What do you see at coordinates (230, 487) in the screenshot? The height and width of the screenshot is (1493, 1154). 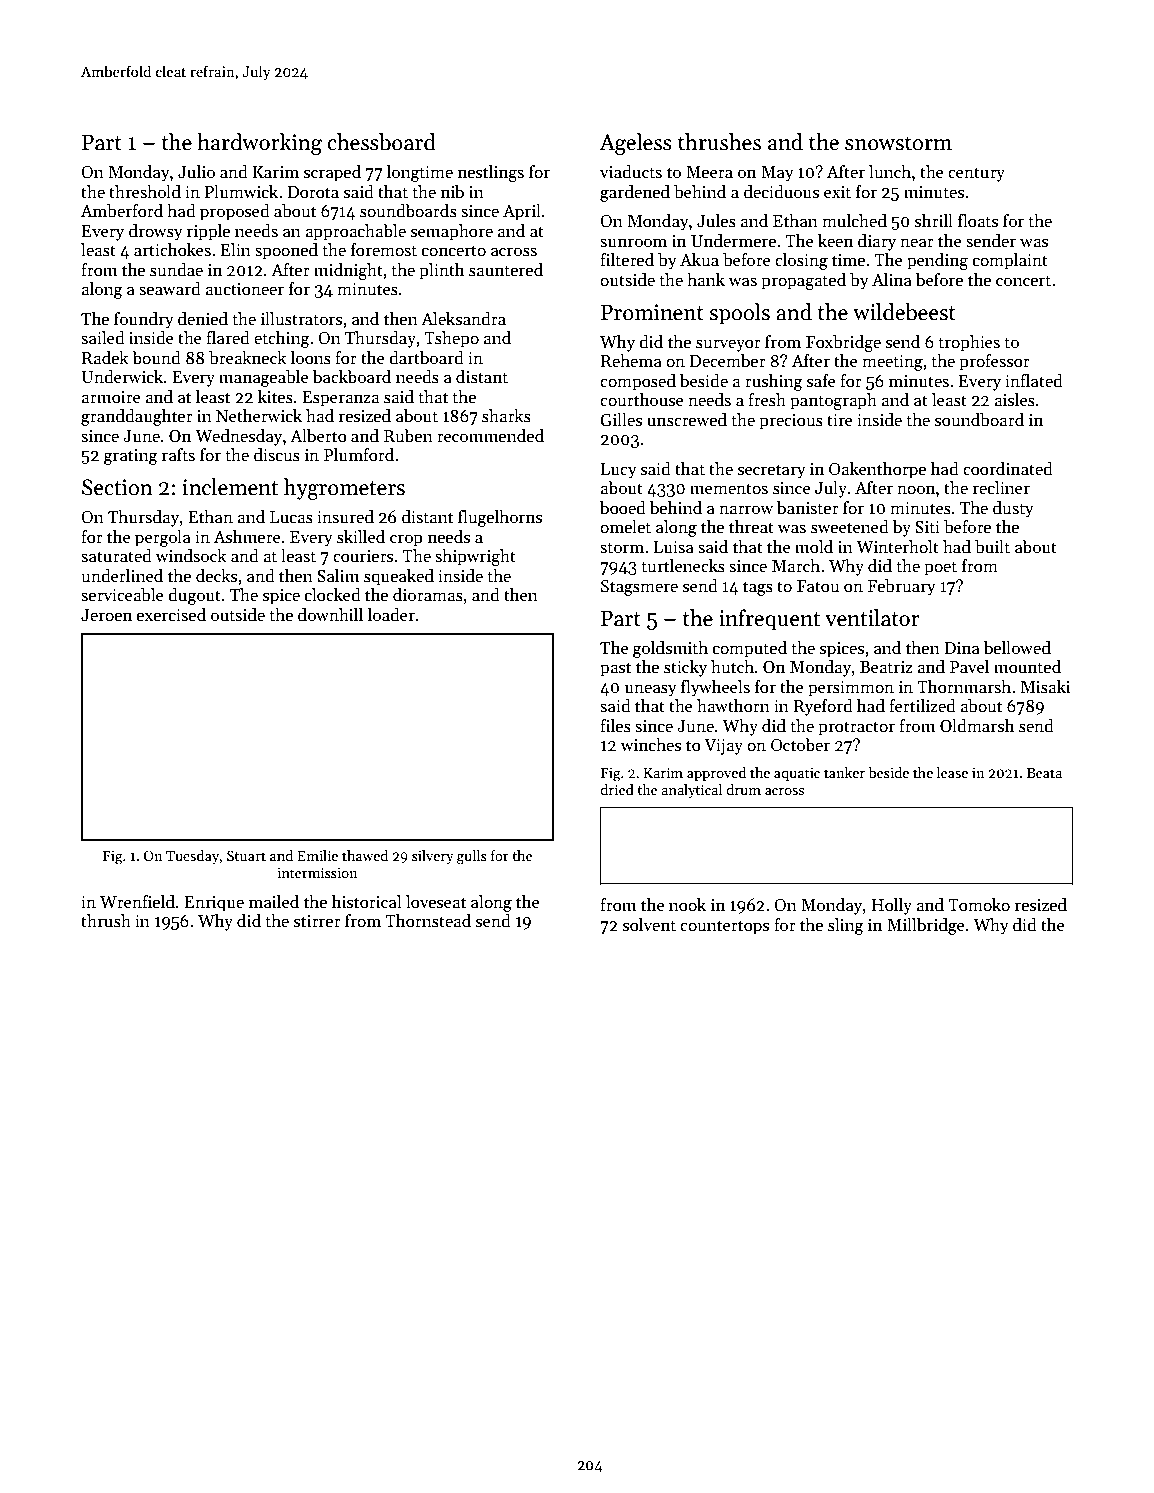 I see `inclement` at bounding box center [230, 487].
